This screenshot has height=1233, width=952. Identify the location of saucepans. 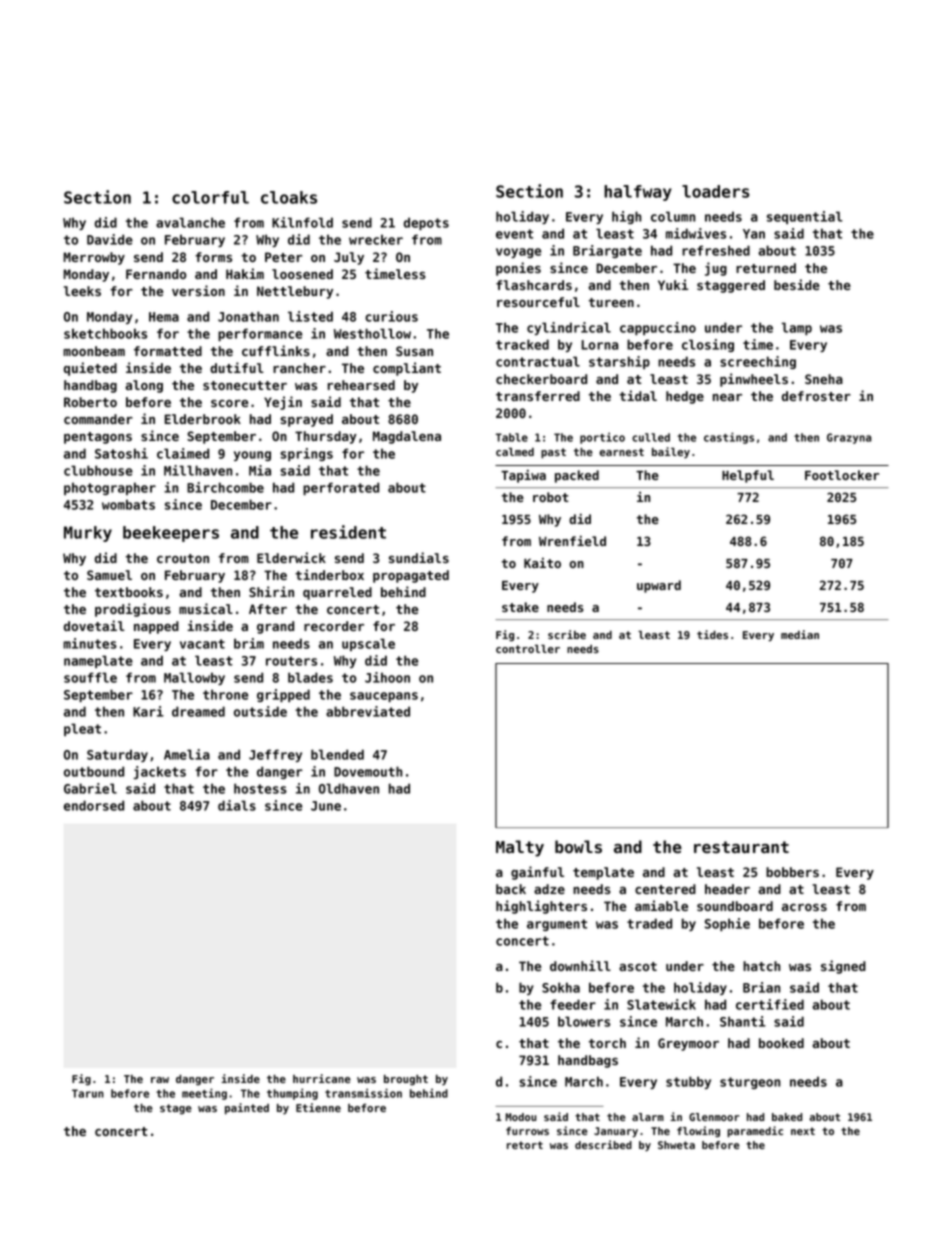
(384, 697).
